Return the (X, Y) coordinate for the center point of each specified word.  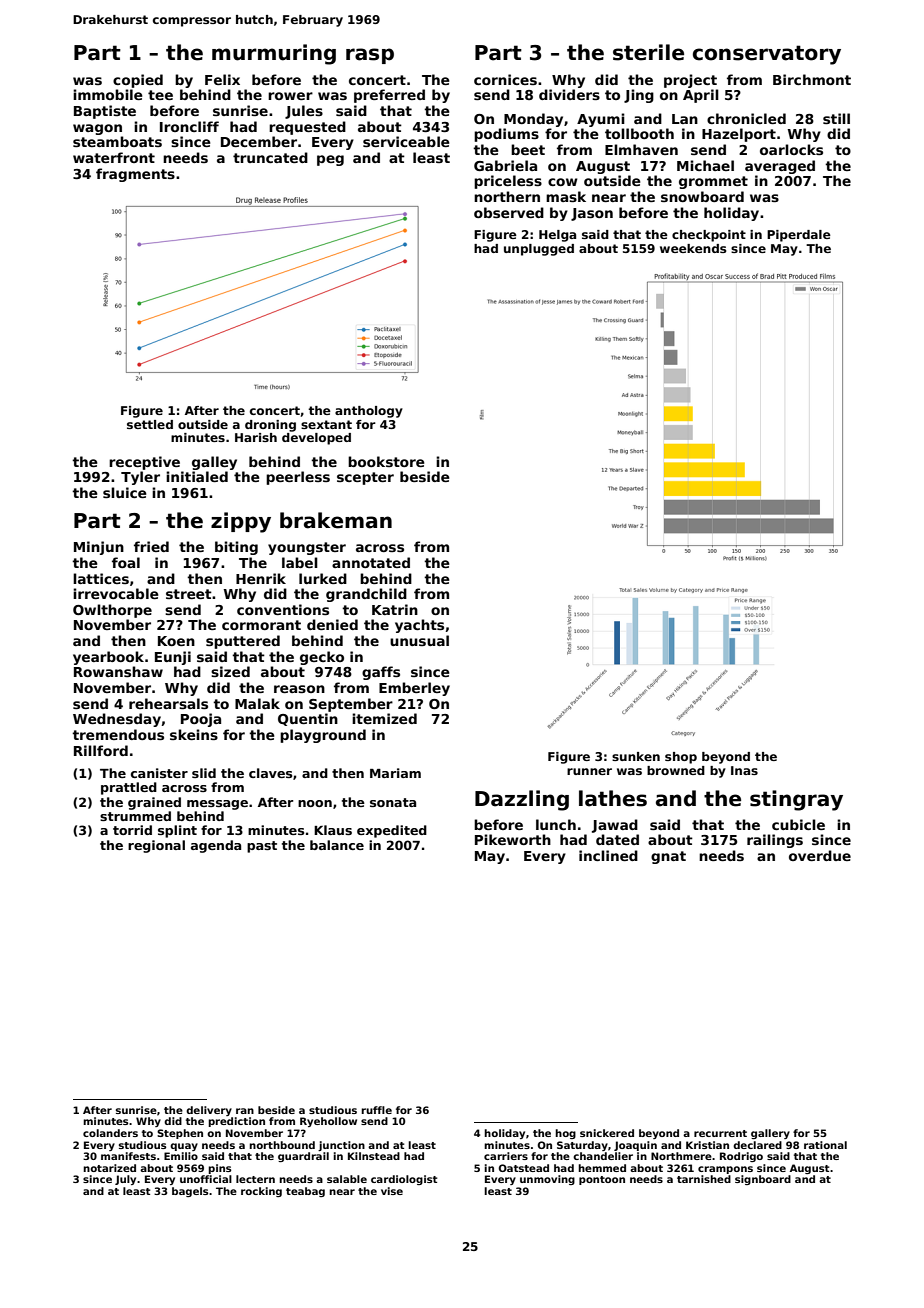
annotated (371, 562)
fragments (135, 175)
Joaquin (635, 1146)
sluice (125, 492)
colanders (110, 1133)
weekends (693, 248)
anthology (369, 412)
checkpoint (709, 236)
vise (392, 1191)
